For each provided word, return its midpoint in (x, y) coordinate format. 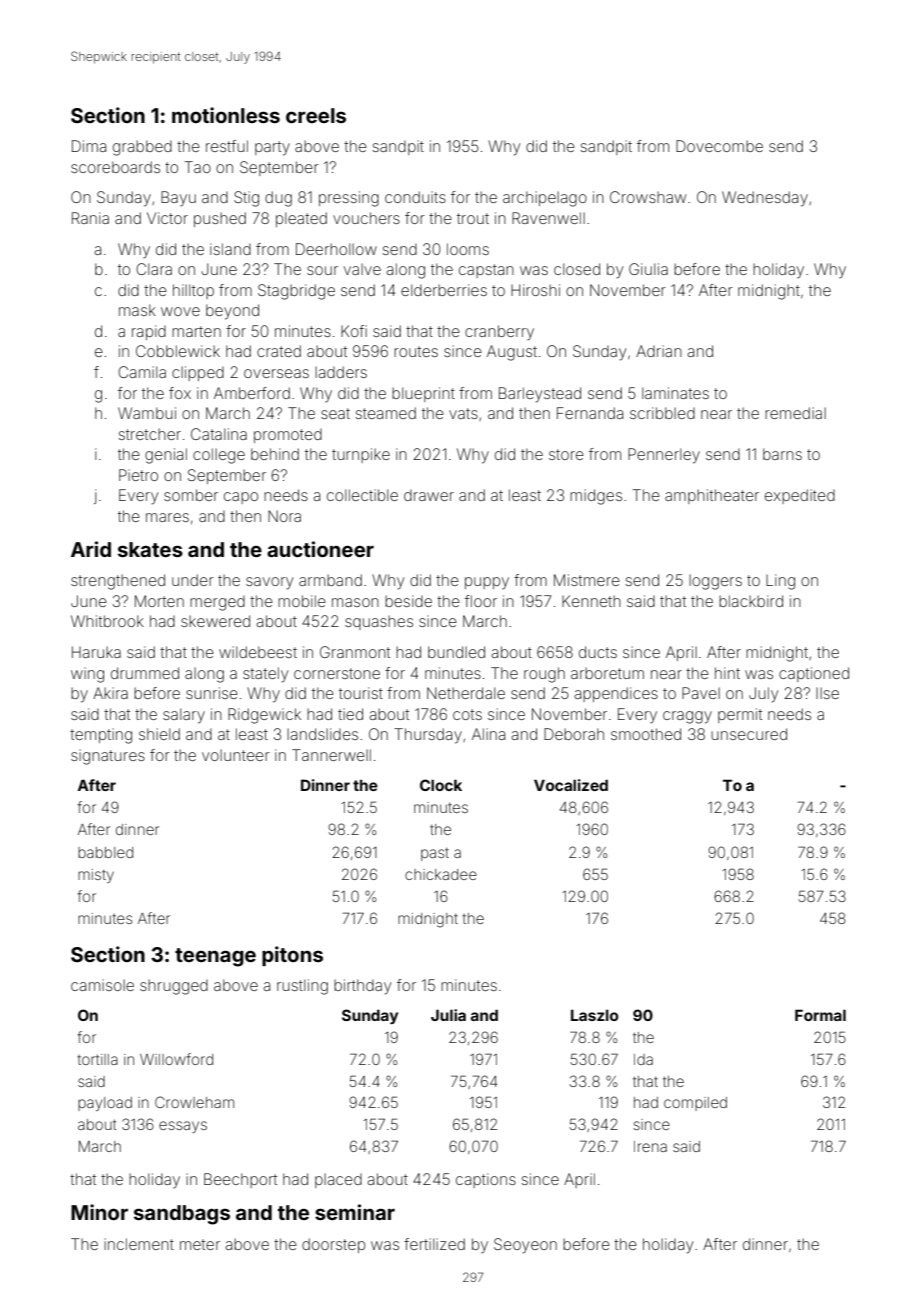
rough (544, 675)
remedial (795, 413)
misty (96, 876)
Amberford (252, 393)
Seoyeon (525, 1246)
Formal (820, 1015)
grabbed (142, 148)
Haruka (96, 652)
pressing (349, 199)
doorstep (333, 1245)
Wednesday (765, 199)
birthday (362, 987)
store (566, 454)
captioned (814, 674)
